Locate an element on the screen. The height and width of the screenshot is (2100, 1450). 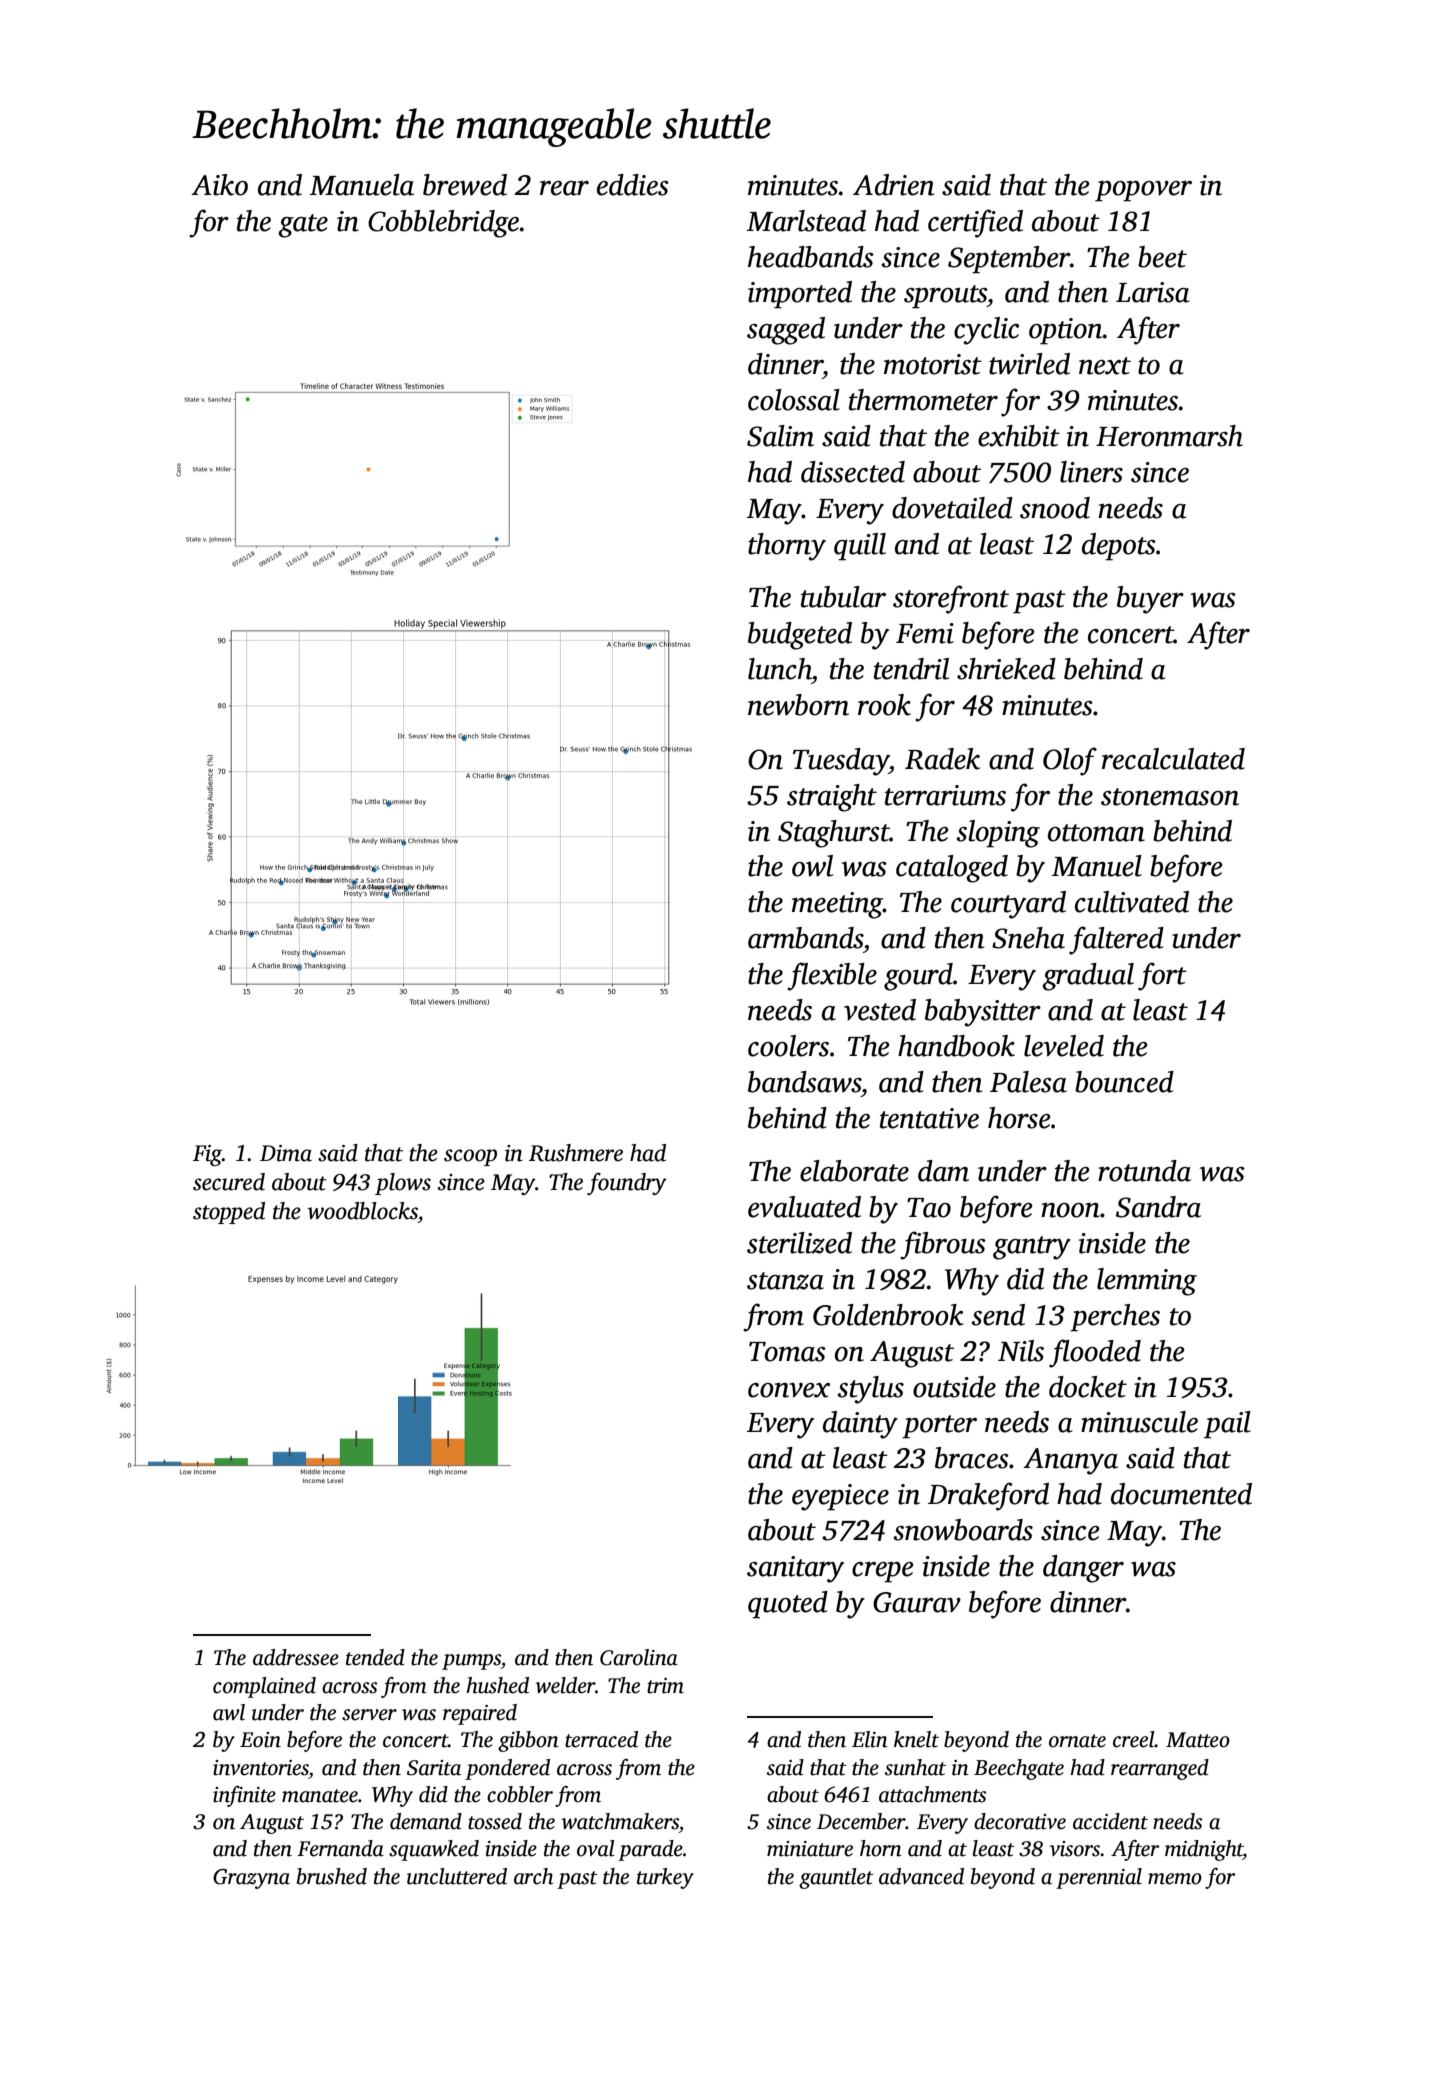
depots is located at coordinates (1119, 547).
